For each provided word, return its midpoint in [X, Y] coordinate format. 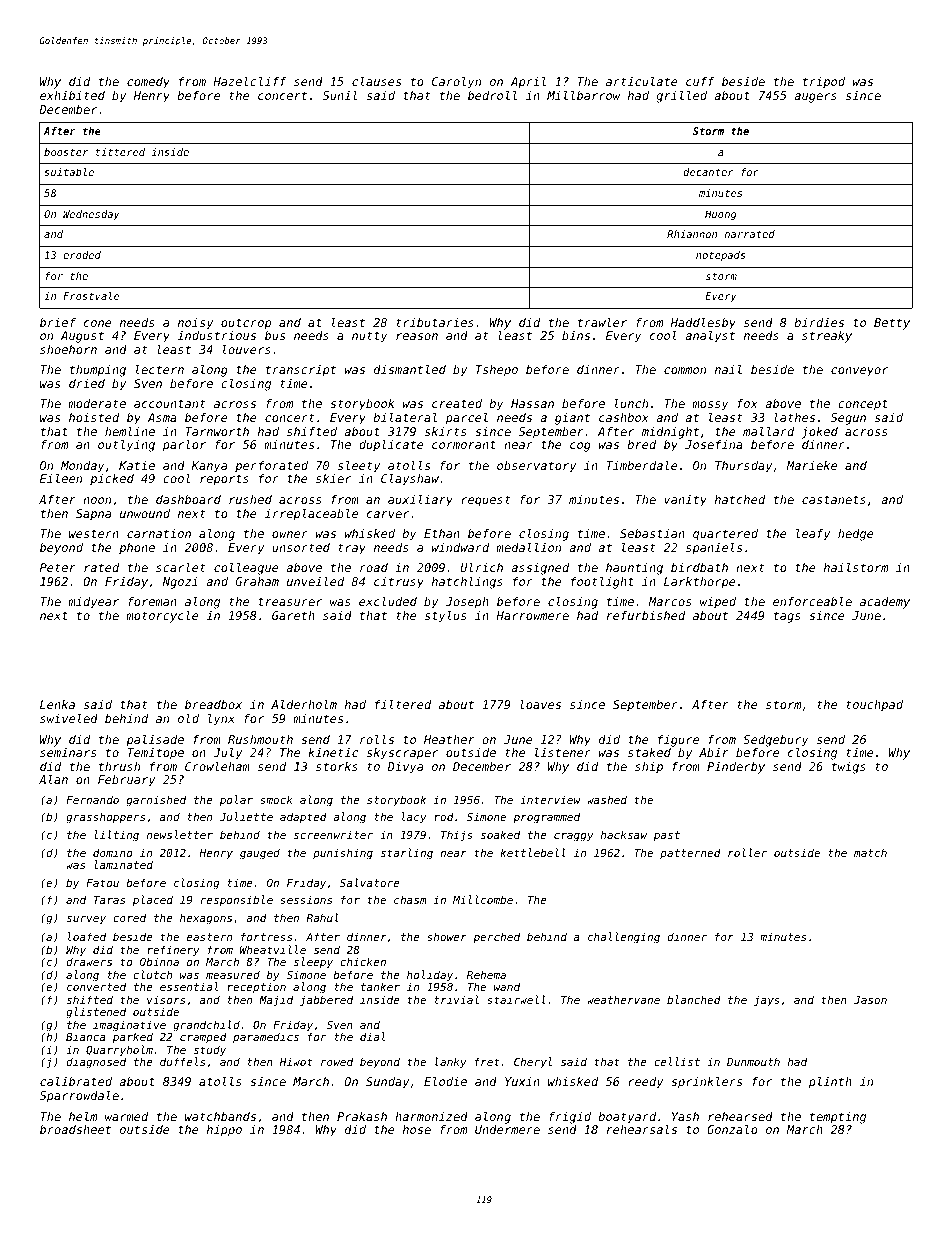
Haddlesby [703, 324]
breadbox [213, 704]
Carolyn [456, 83]
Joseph [467, 603]
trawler [602, 322]
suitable [69, 172]
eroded [82, 255]
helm [83, 1116]
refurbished [646, 615]
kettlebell [533, 852]
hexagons [206, 919]
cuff [700, 81]
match [870, 852]
